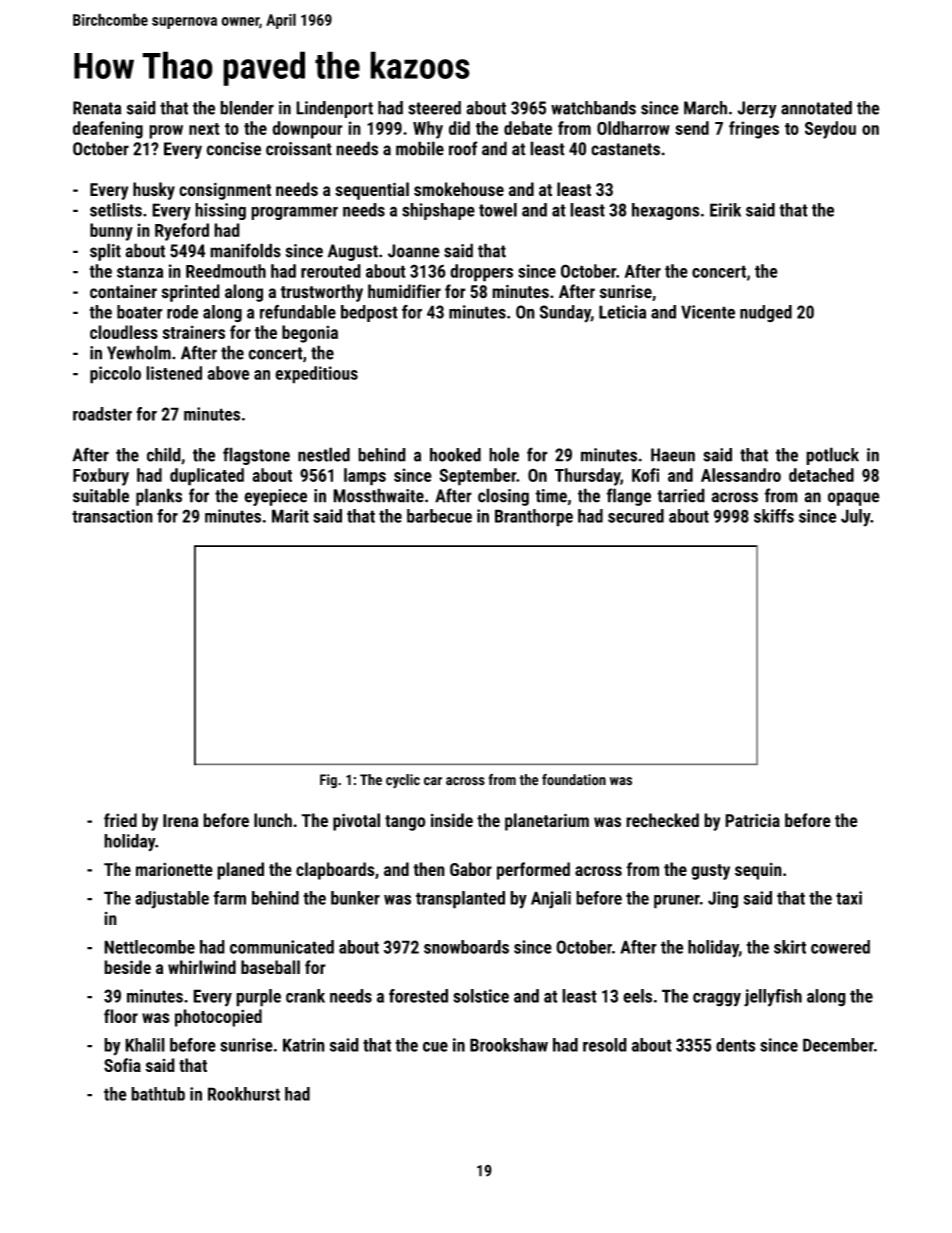 Image resolution: width=952 pixels, height=1233 pixels. Describe the element at coordinates (528, 128) in the image. I see `debate` at that location.
